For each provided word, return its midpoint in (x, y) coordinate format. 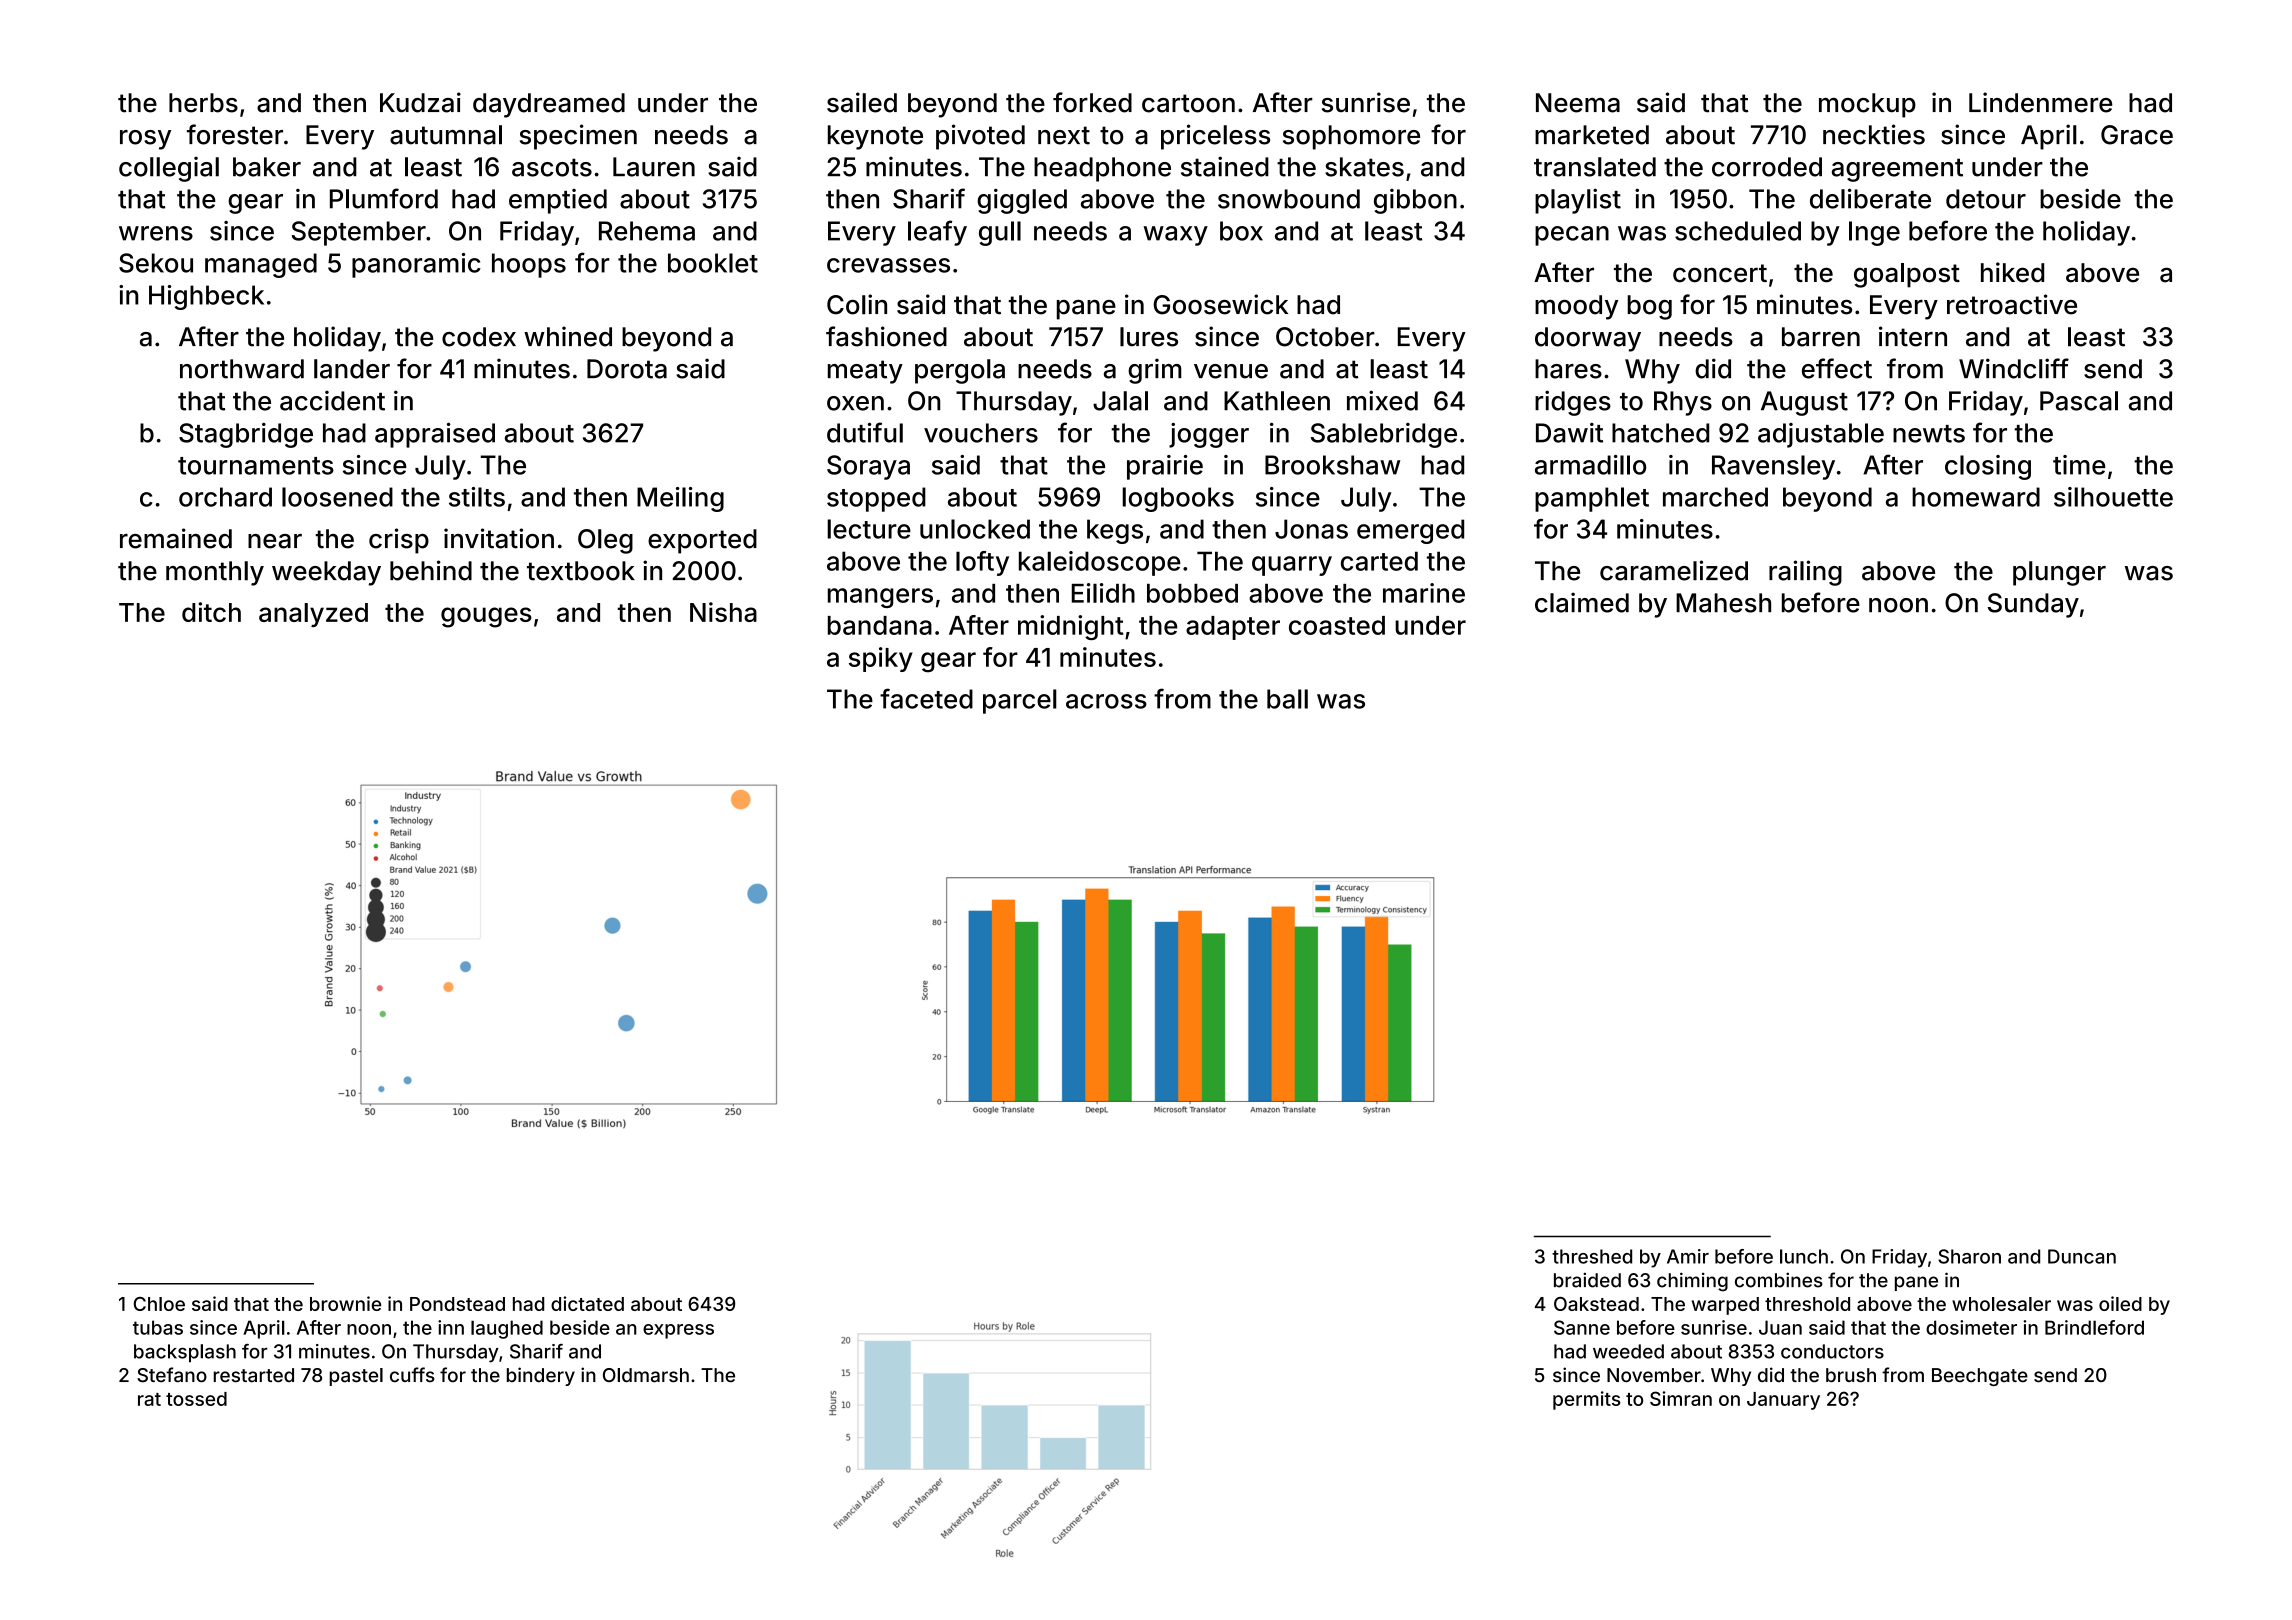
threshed (1592, 1256)
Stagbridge (246, 435)
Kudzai (420, 102)
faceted (926, 698)
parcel (1020, 701)
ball (1287, 699)
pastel (356, 1377)
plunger (2059, 573)
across (1106, 701)
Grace (2137, 135)
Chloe (159, 1304)
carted (1379, 561)
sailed (862, 102)
